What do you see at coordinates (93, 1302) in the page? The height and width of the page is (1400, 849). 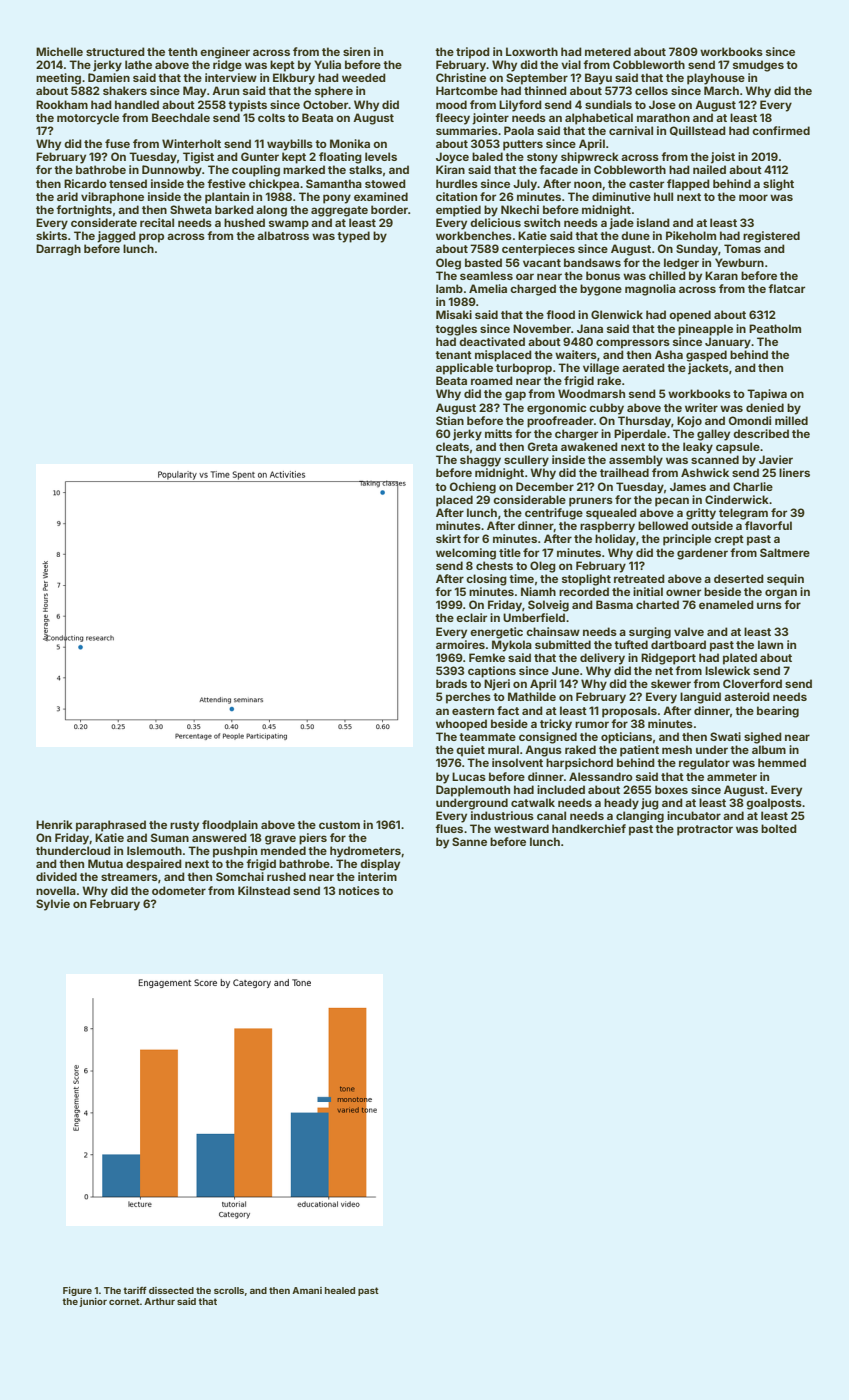 I see `junior` at bounding box center [93, 1302].
